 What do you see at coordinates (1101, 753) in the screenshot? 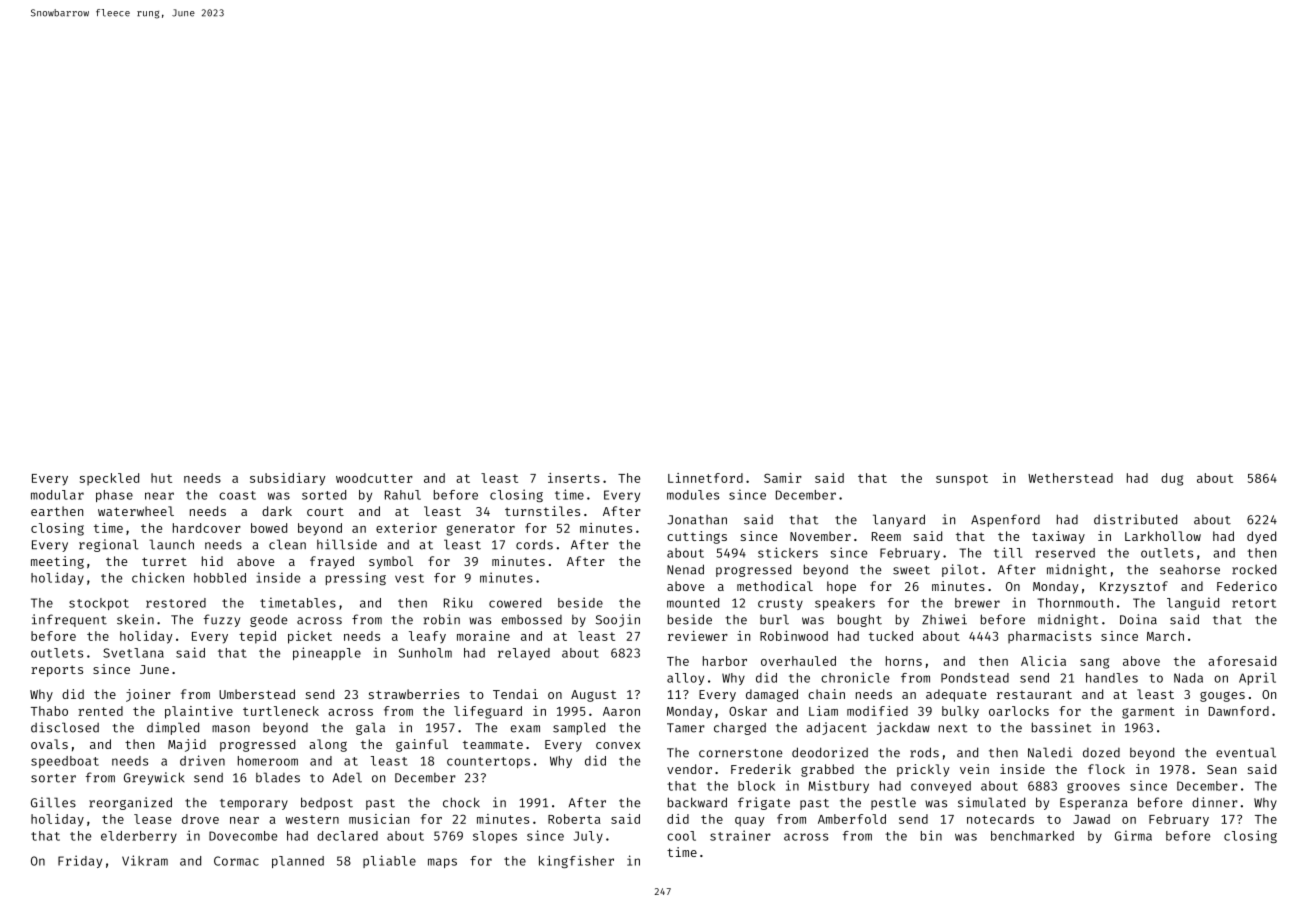
I see `dozed` at bounding box center [1101, 753].
